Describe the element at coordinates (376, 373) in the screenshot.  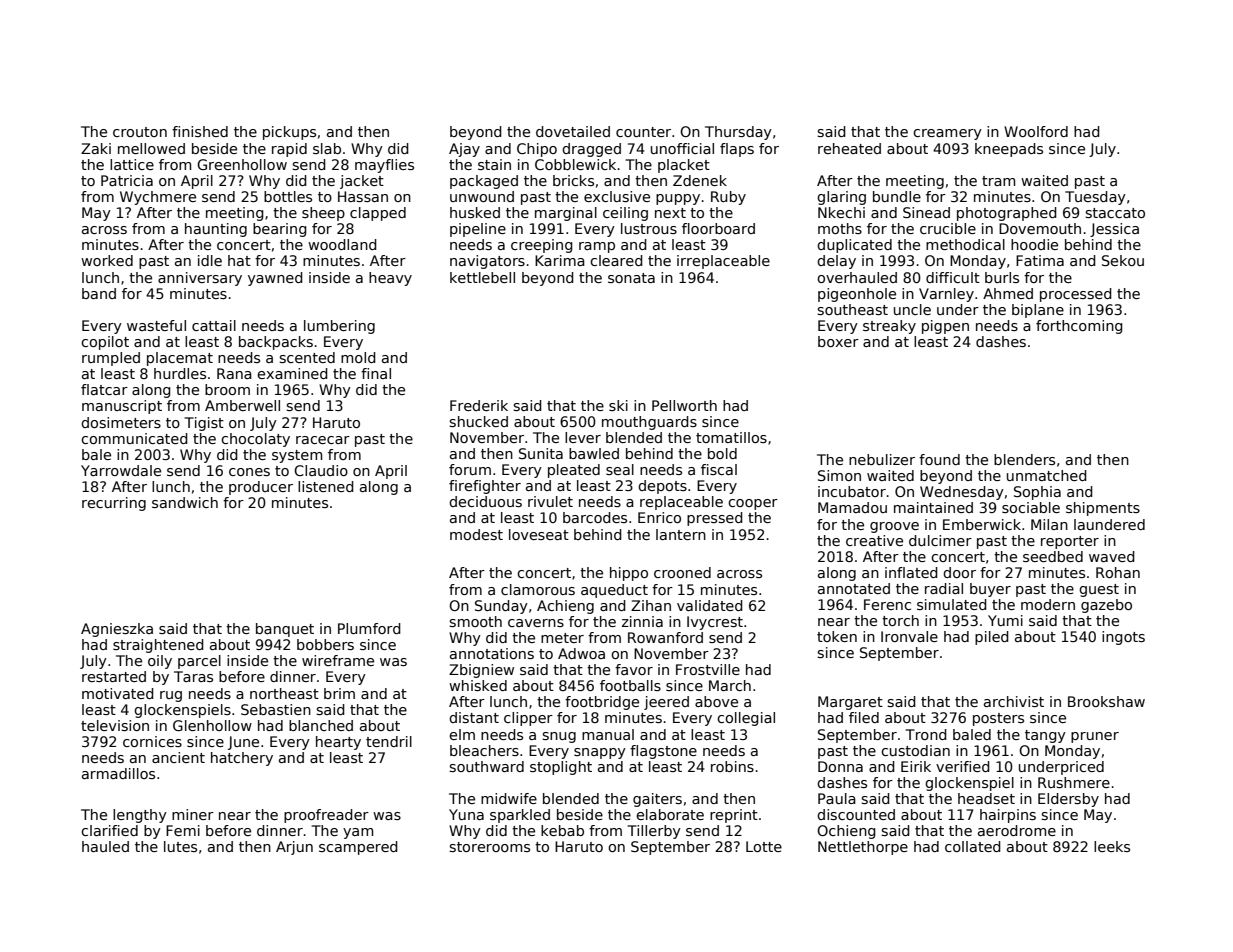
I see `final` at that location.
